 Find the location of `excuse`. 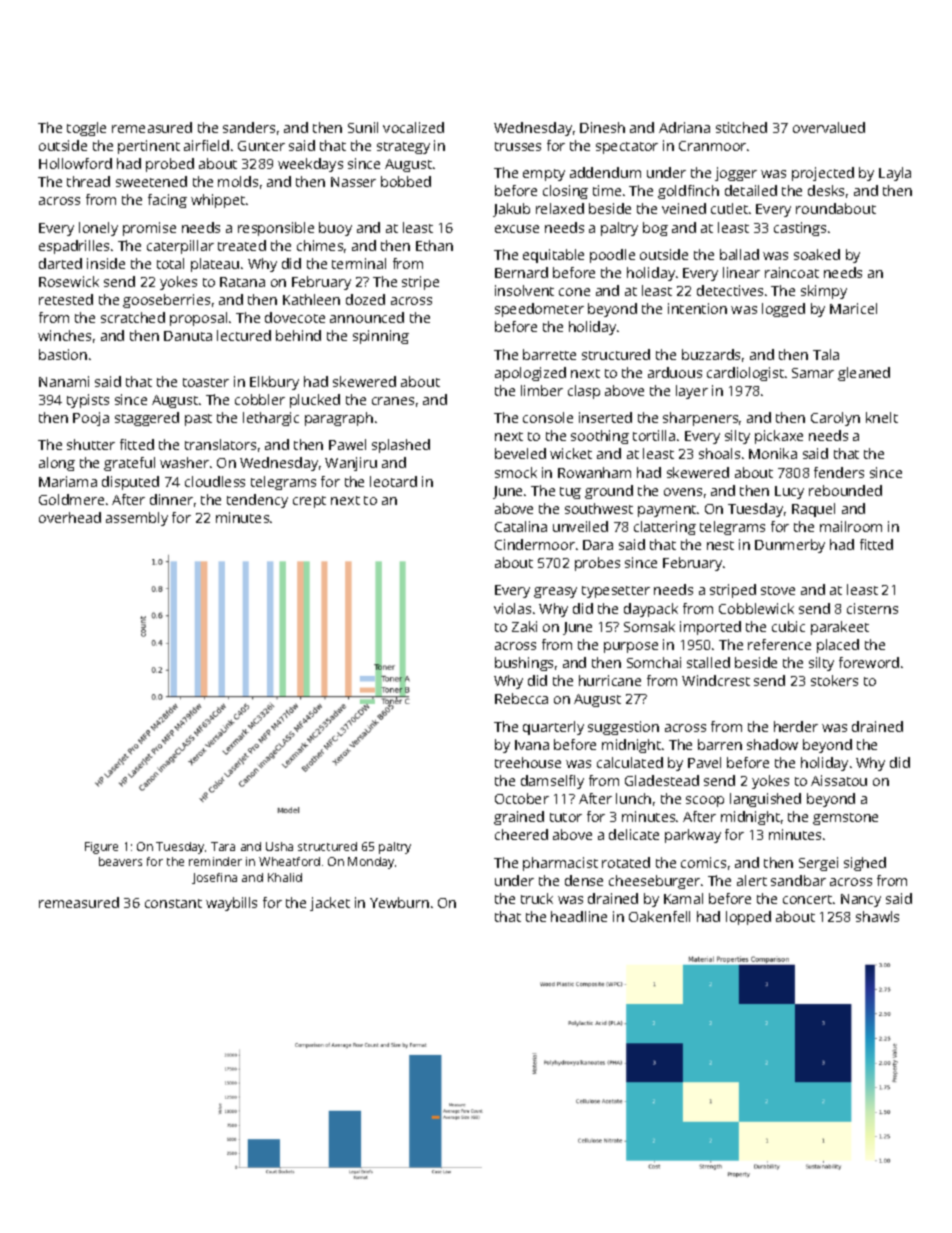

excuse is located at coordinates (517, 229).
